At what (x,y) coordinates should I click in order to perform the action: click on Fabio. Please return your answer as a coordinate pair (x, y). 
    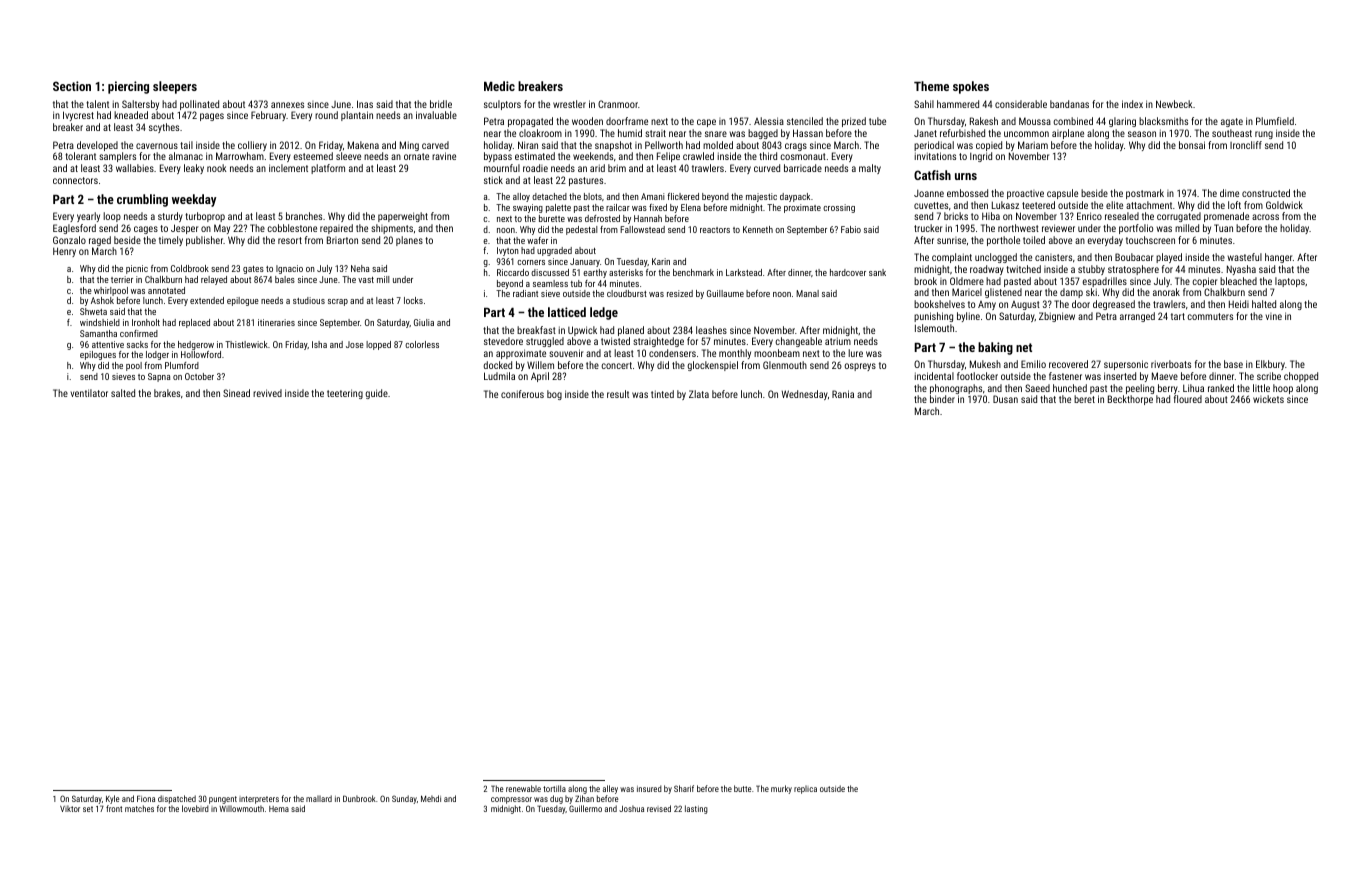
    Looking at the image, I should click on (851, 229).
